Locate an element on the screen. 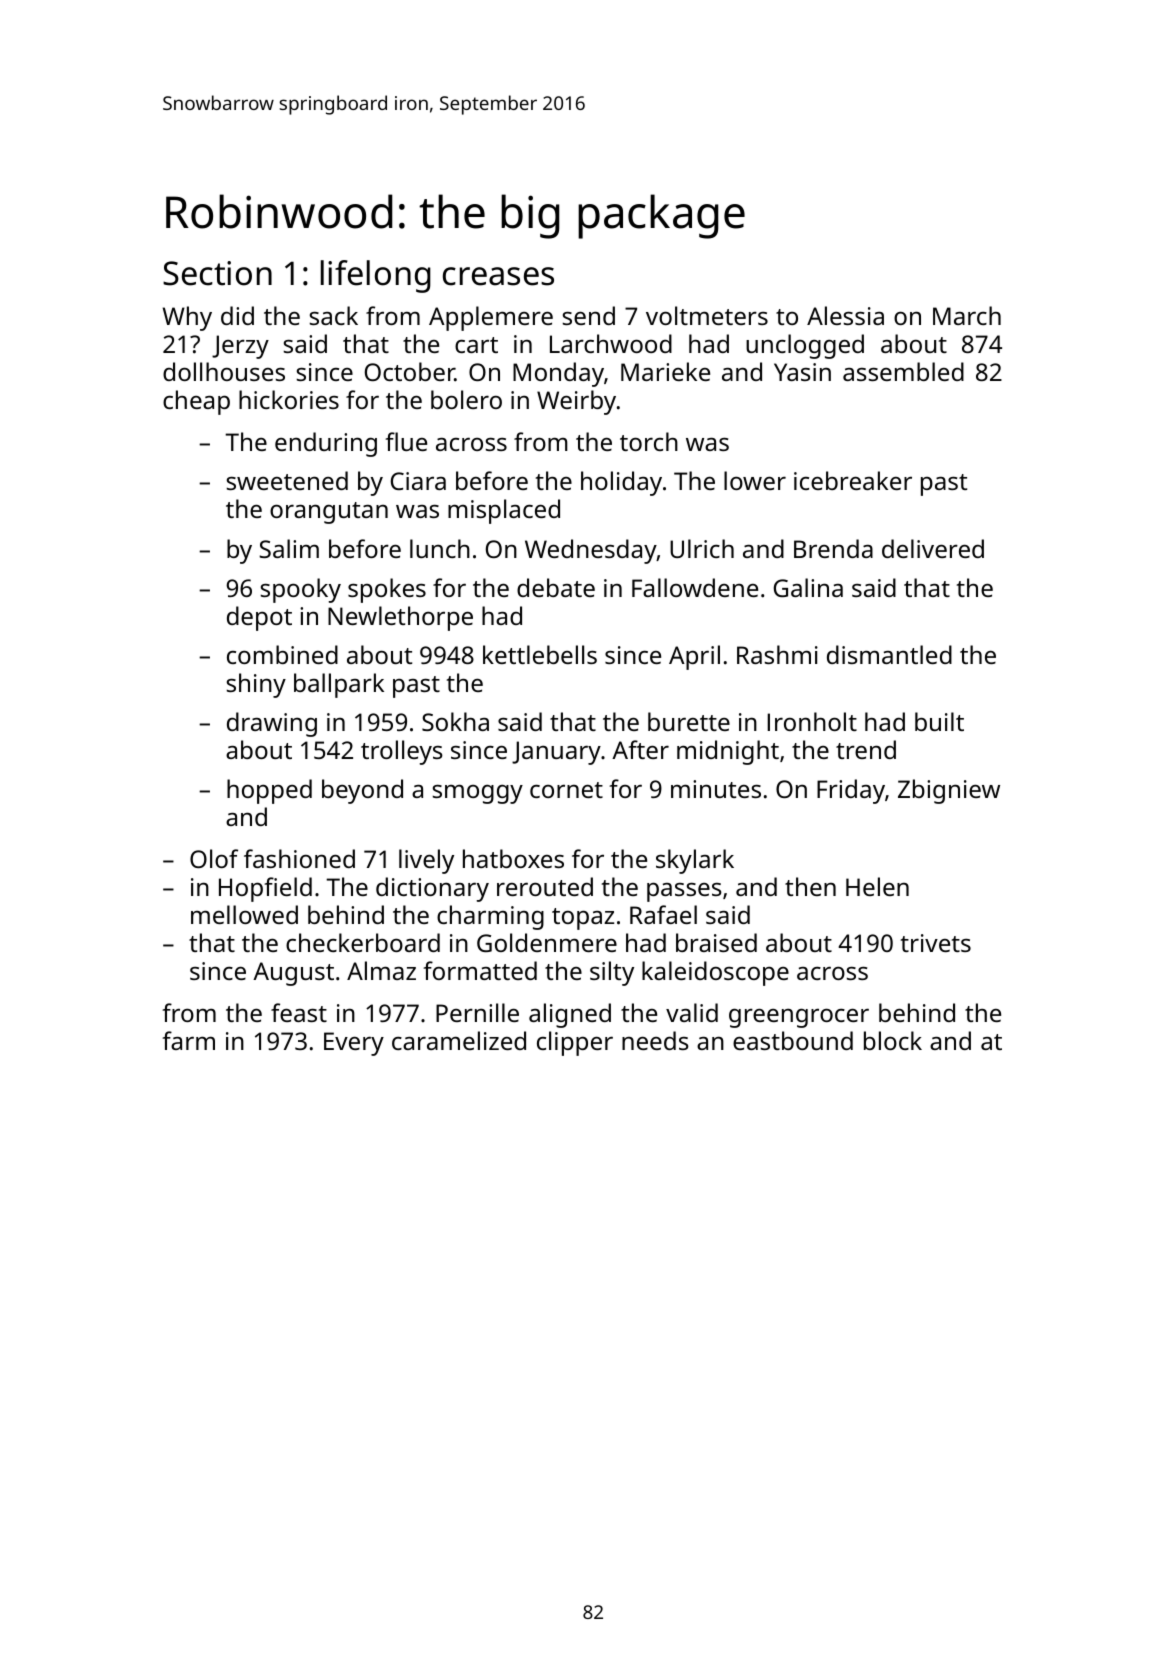  orangutan is located at coordinates (329, 513).
